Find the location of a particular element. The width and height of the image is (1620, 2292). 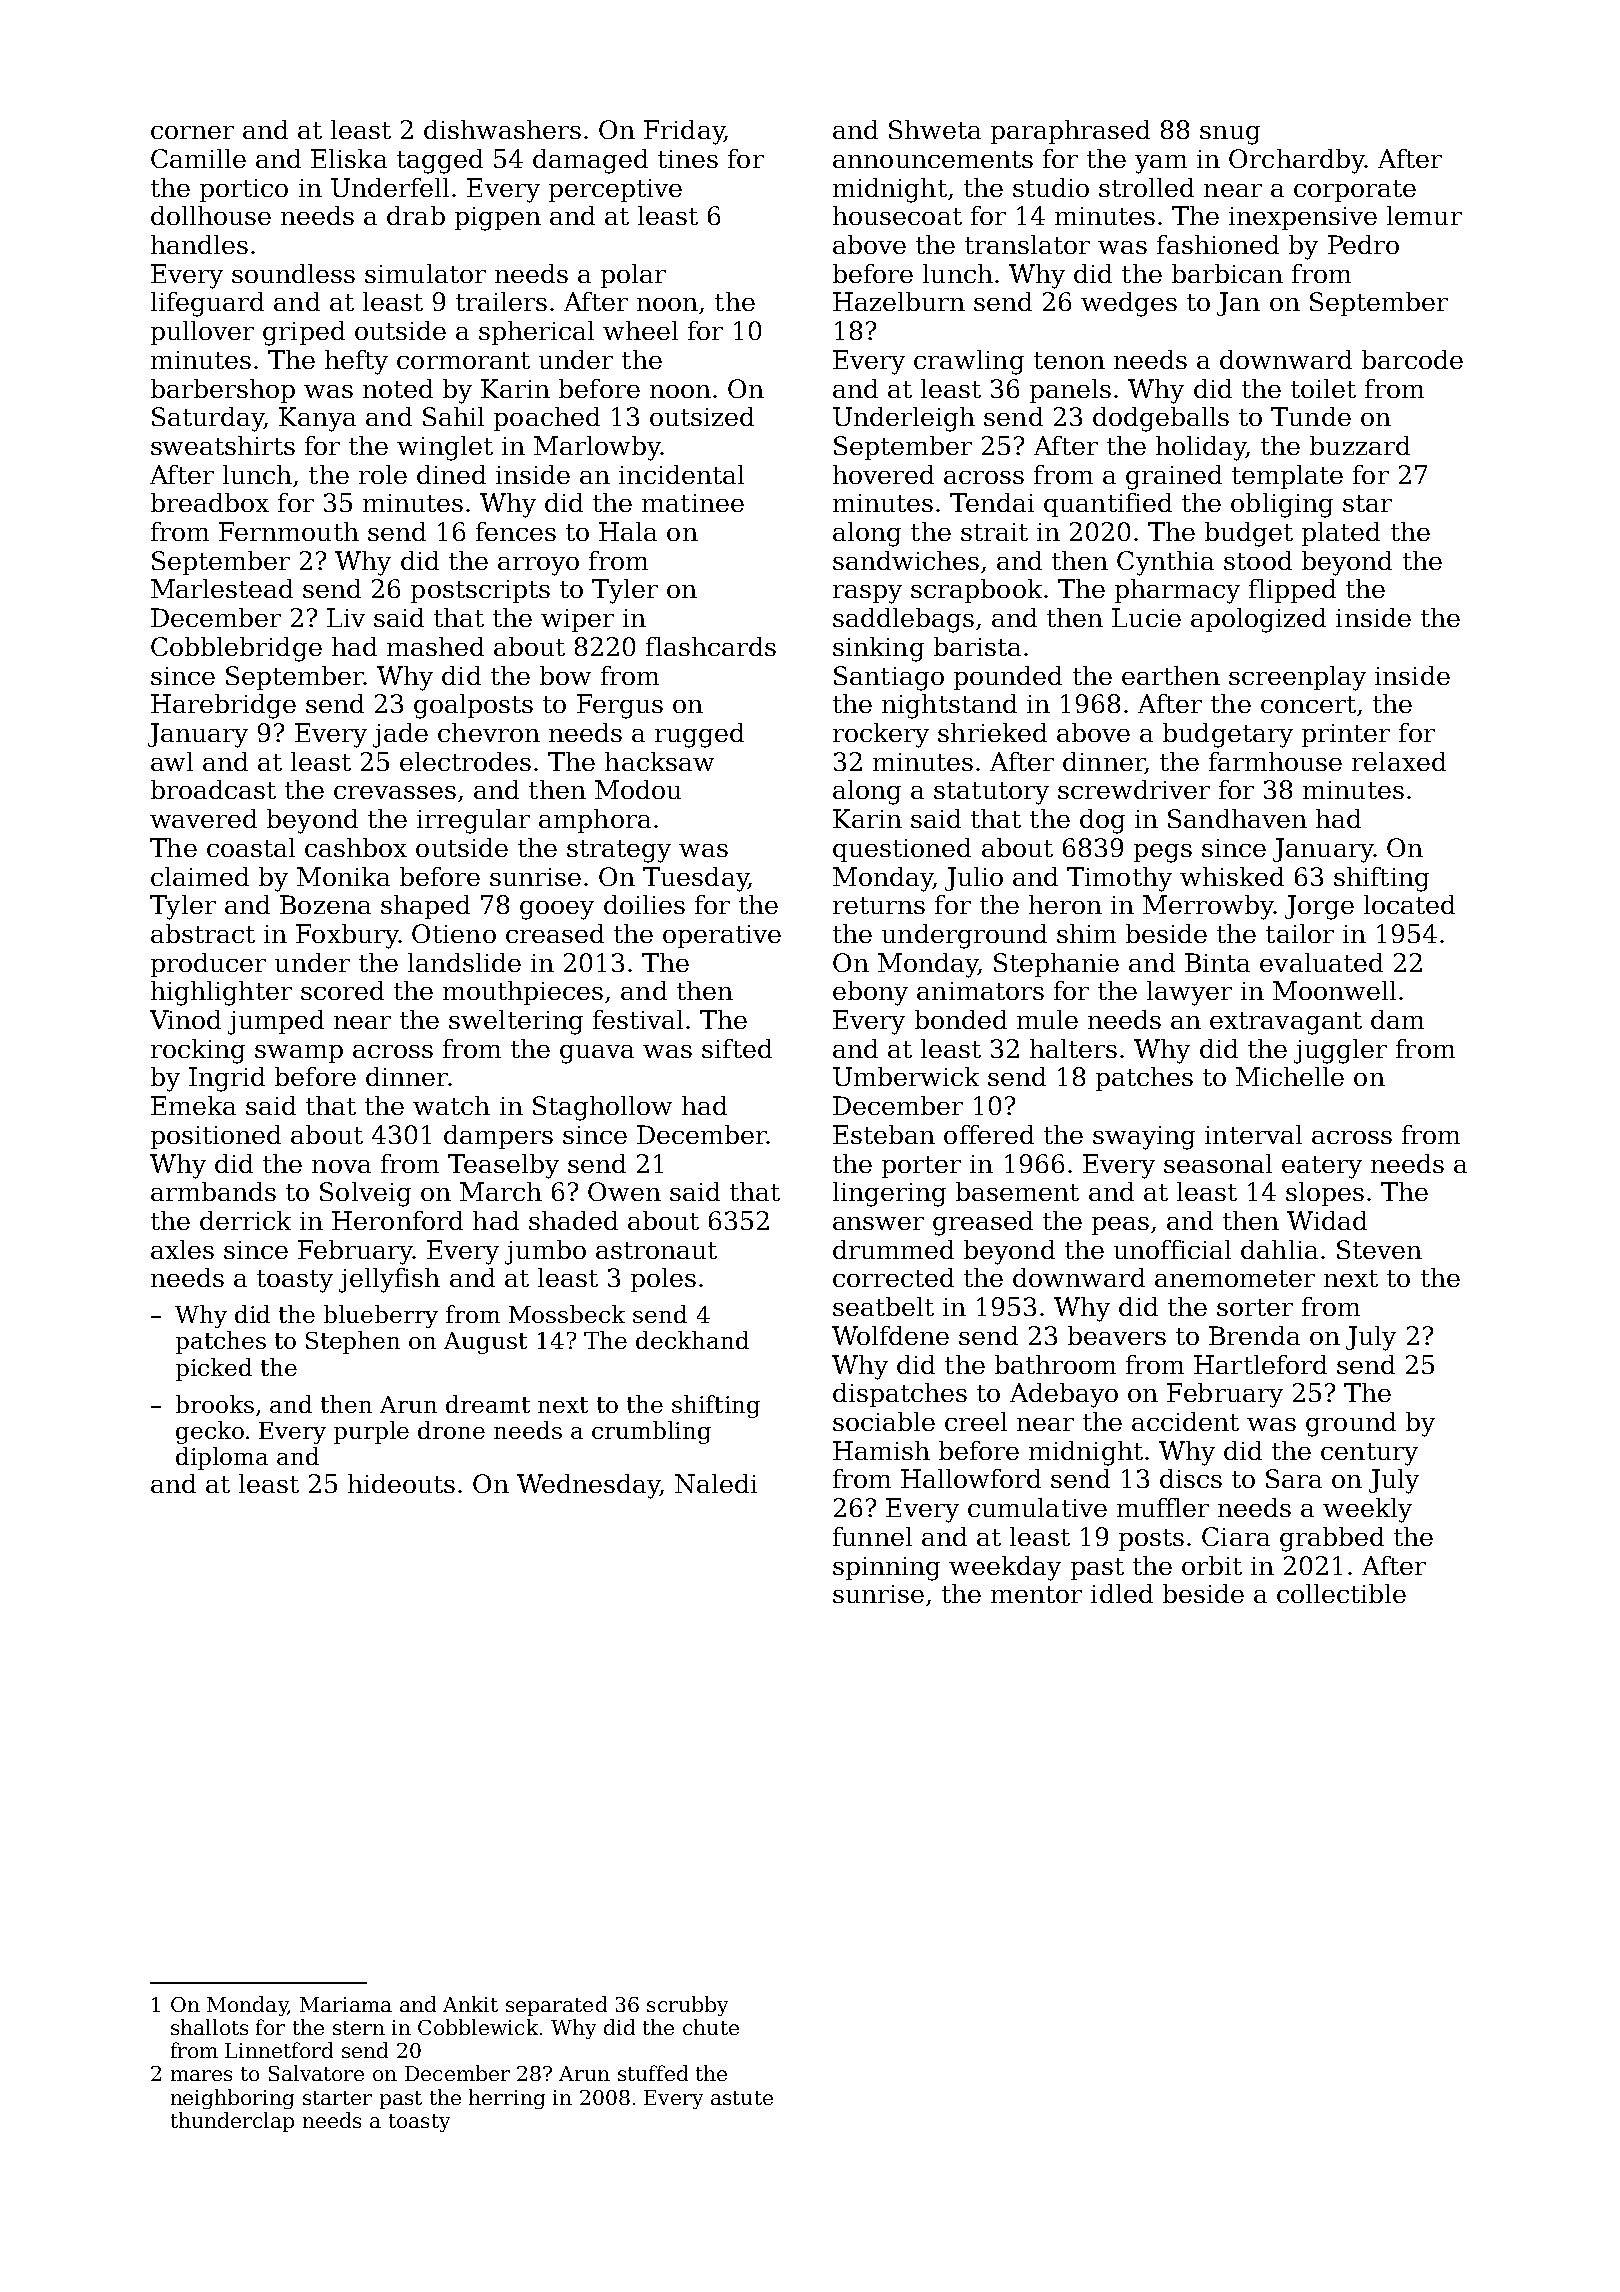

astute is located at coordinates (742, 2098).
